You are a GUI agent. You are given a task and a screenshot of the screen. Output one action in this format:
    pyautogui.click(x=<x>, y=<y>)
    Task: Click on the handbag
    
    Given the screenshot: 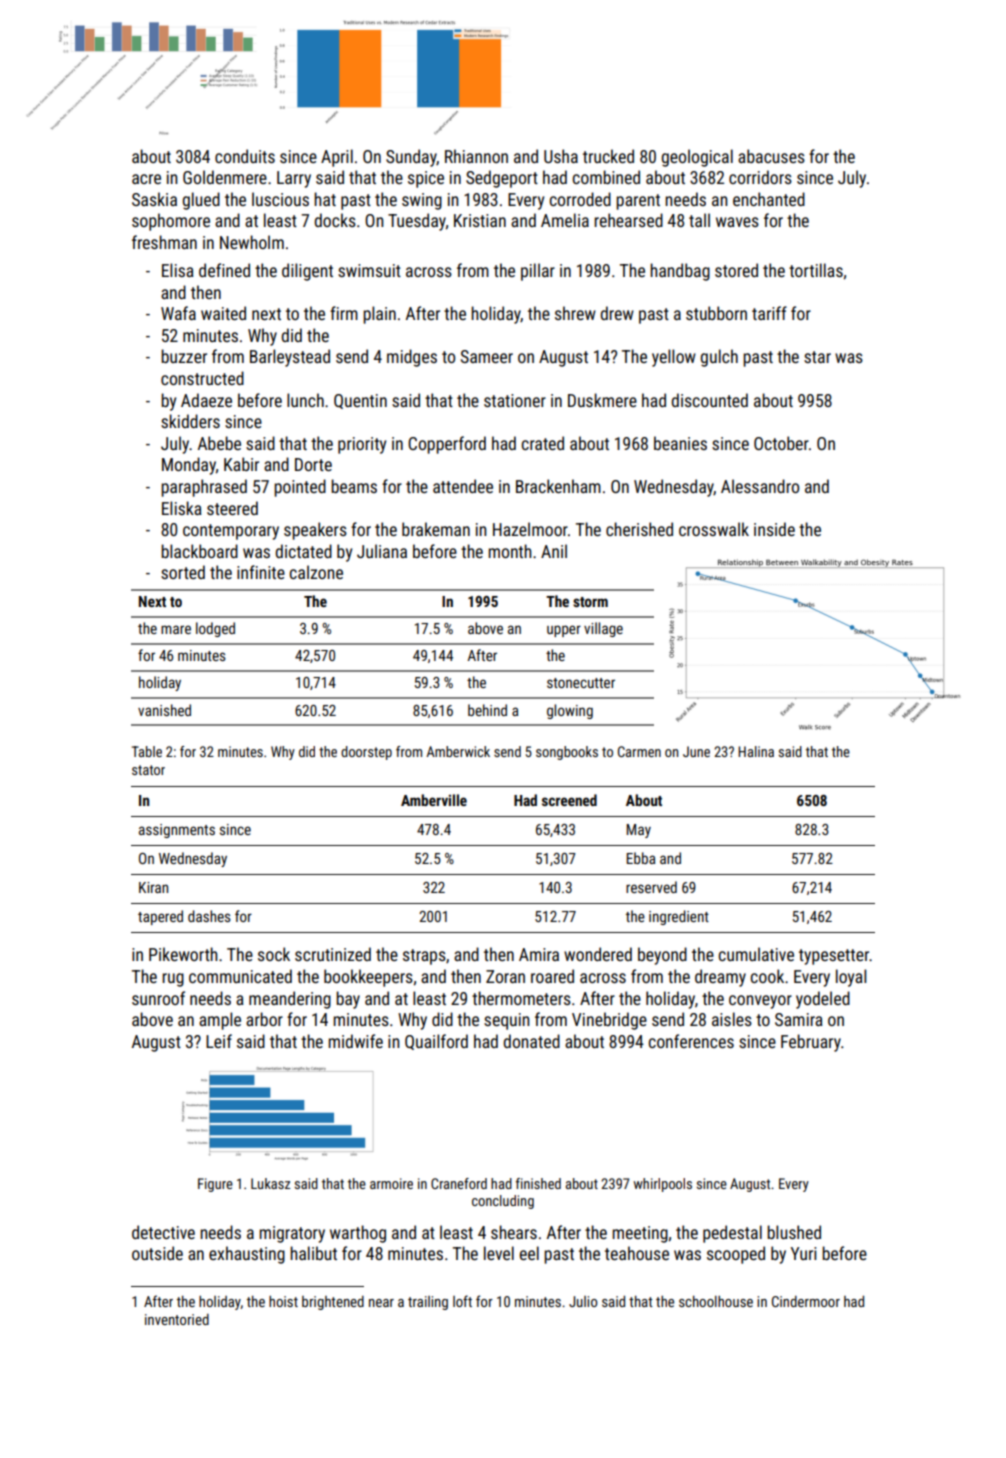 What is the action you would take?
    pyautogui.click(x=680, y=272)
